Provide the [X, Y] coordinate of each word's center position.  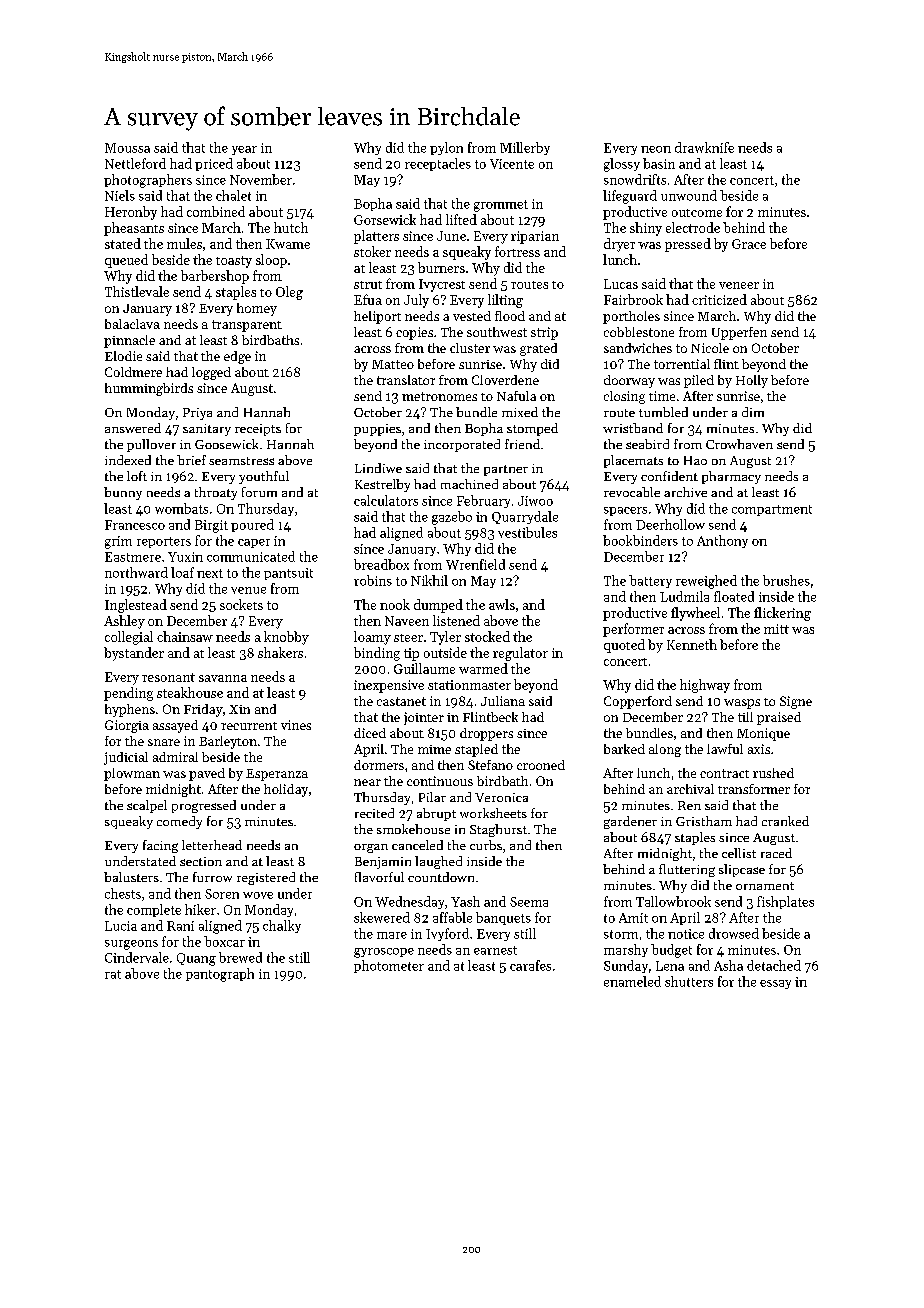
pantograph [220, 975]
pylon [446, 148]
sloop [271, 261]
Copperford [638, 702]
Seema [529, 902]
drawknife [704, 147]
